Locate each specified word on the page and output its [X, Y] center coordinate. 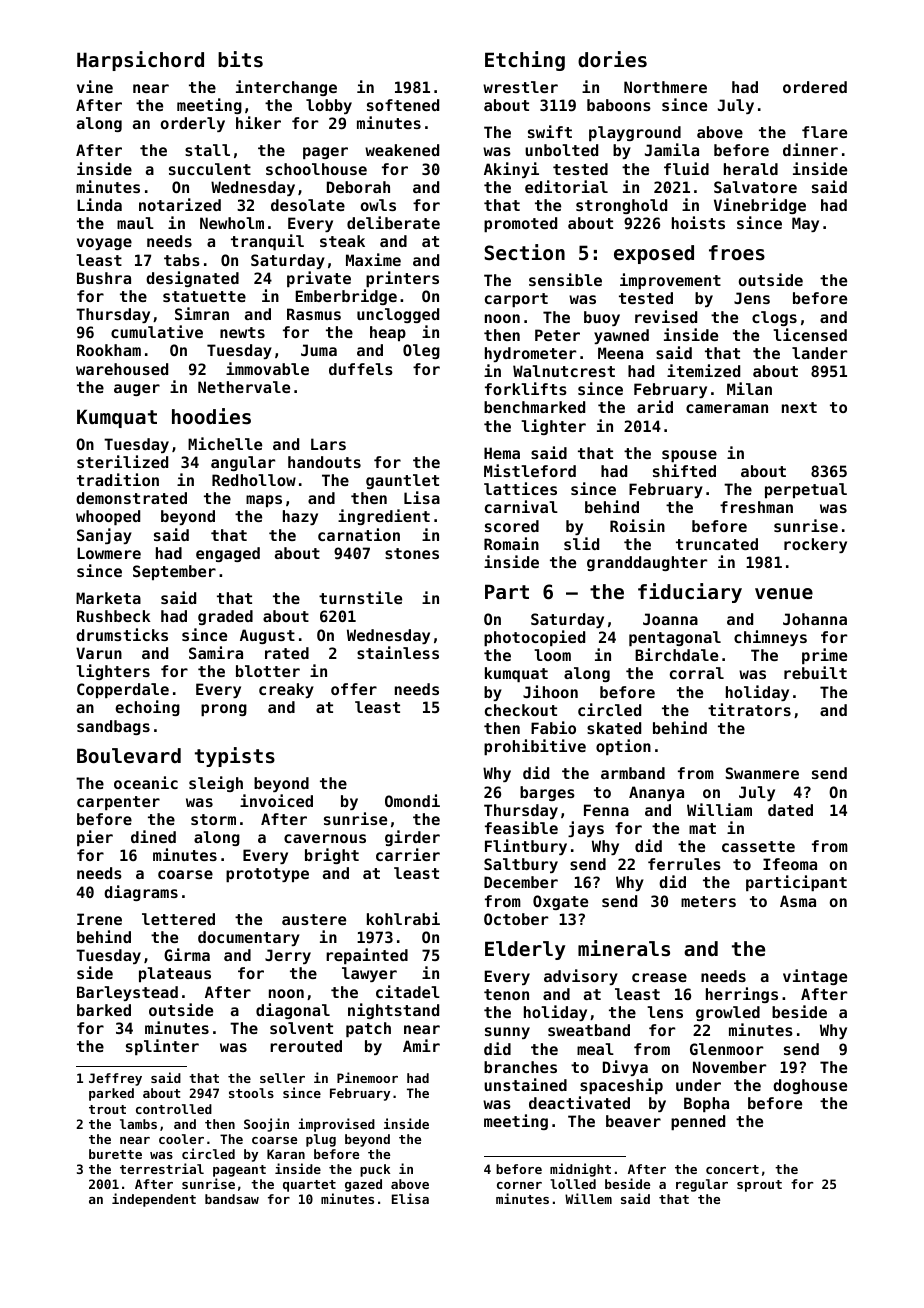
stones [412, 553]
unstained [525, 1084]
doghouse [810, 1086]
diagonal [293, 1011]
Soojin [266, 1125]
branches [520, 1067]
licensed [810, 334]
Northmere [665, 87]
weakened [402, 150]
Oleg [421, 351]
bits [240, 59]
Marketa [108, 598]
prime [824, 656]
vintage [815, 977]
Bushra [104, 278]
